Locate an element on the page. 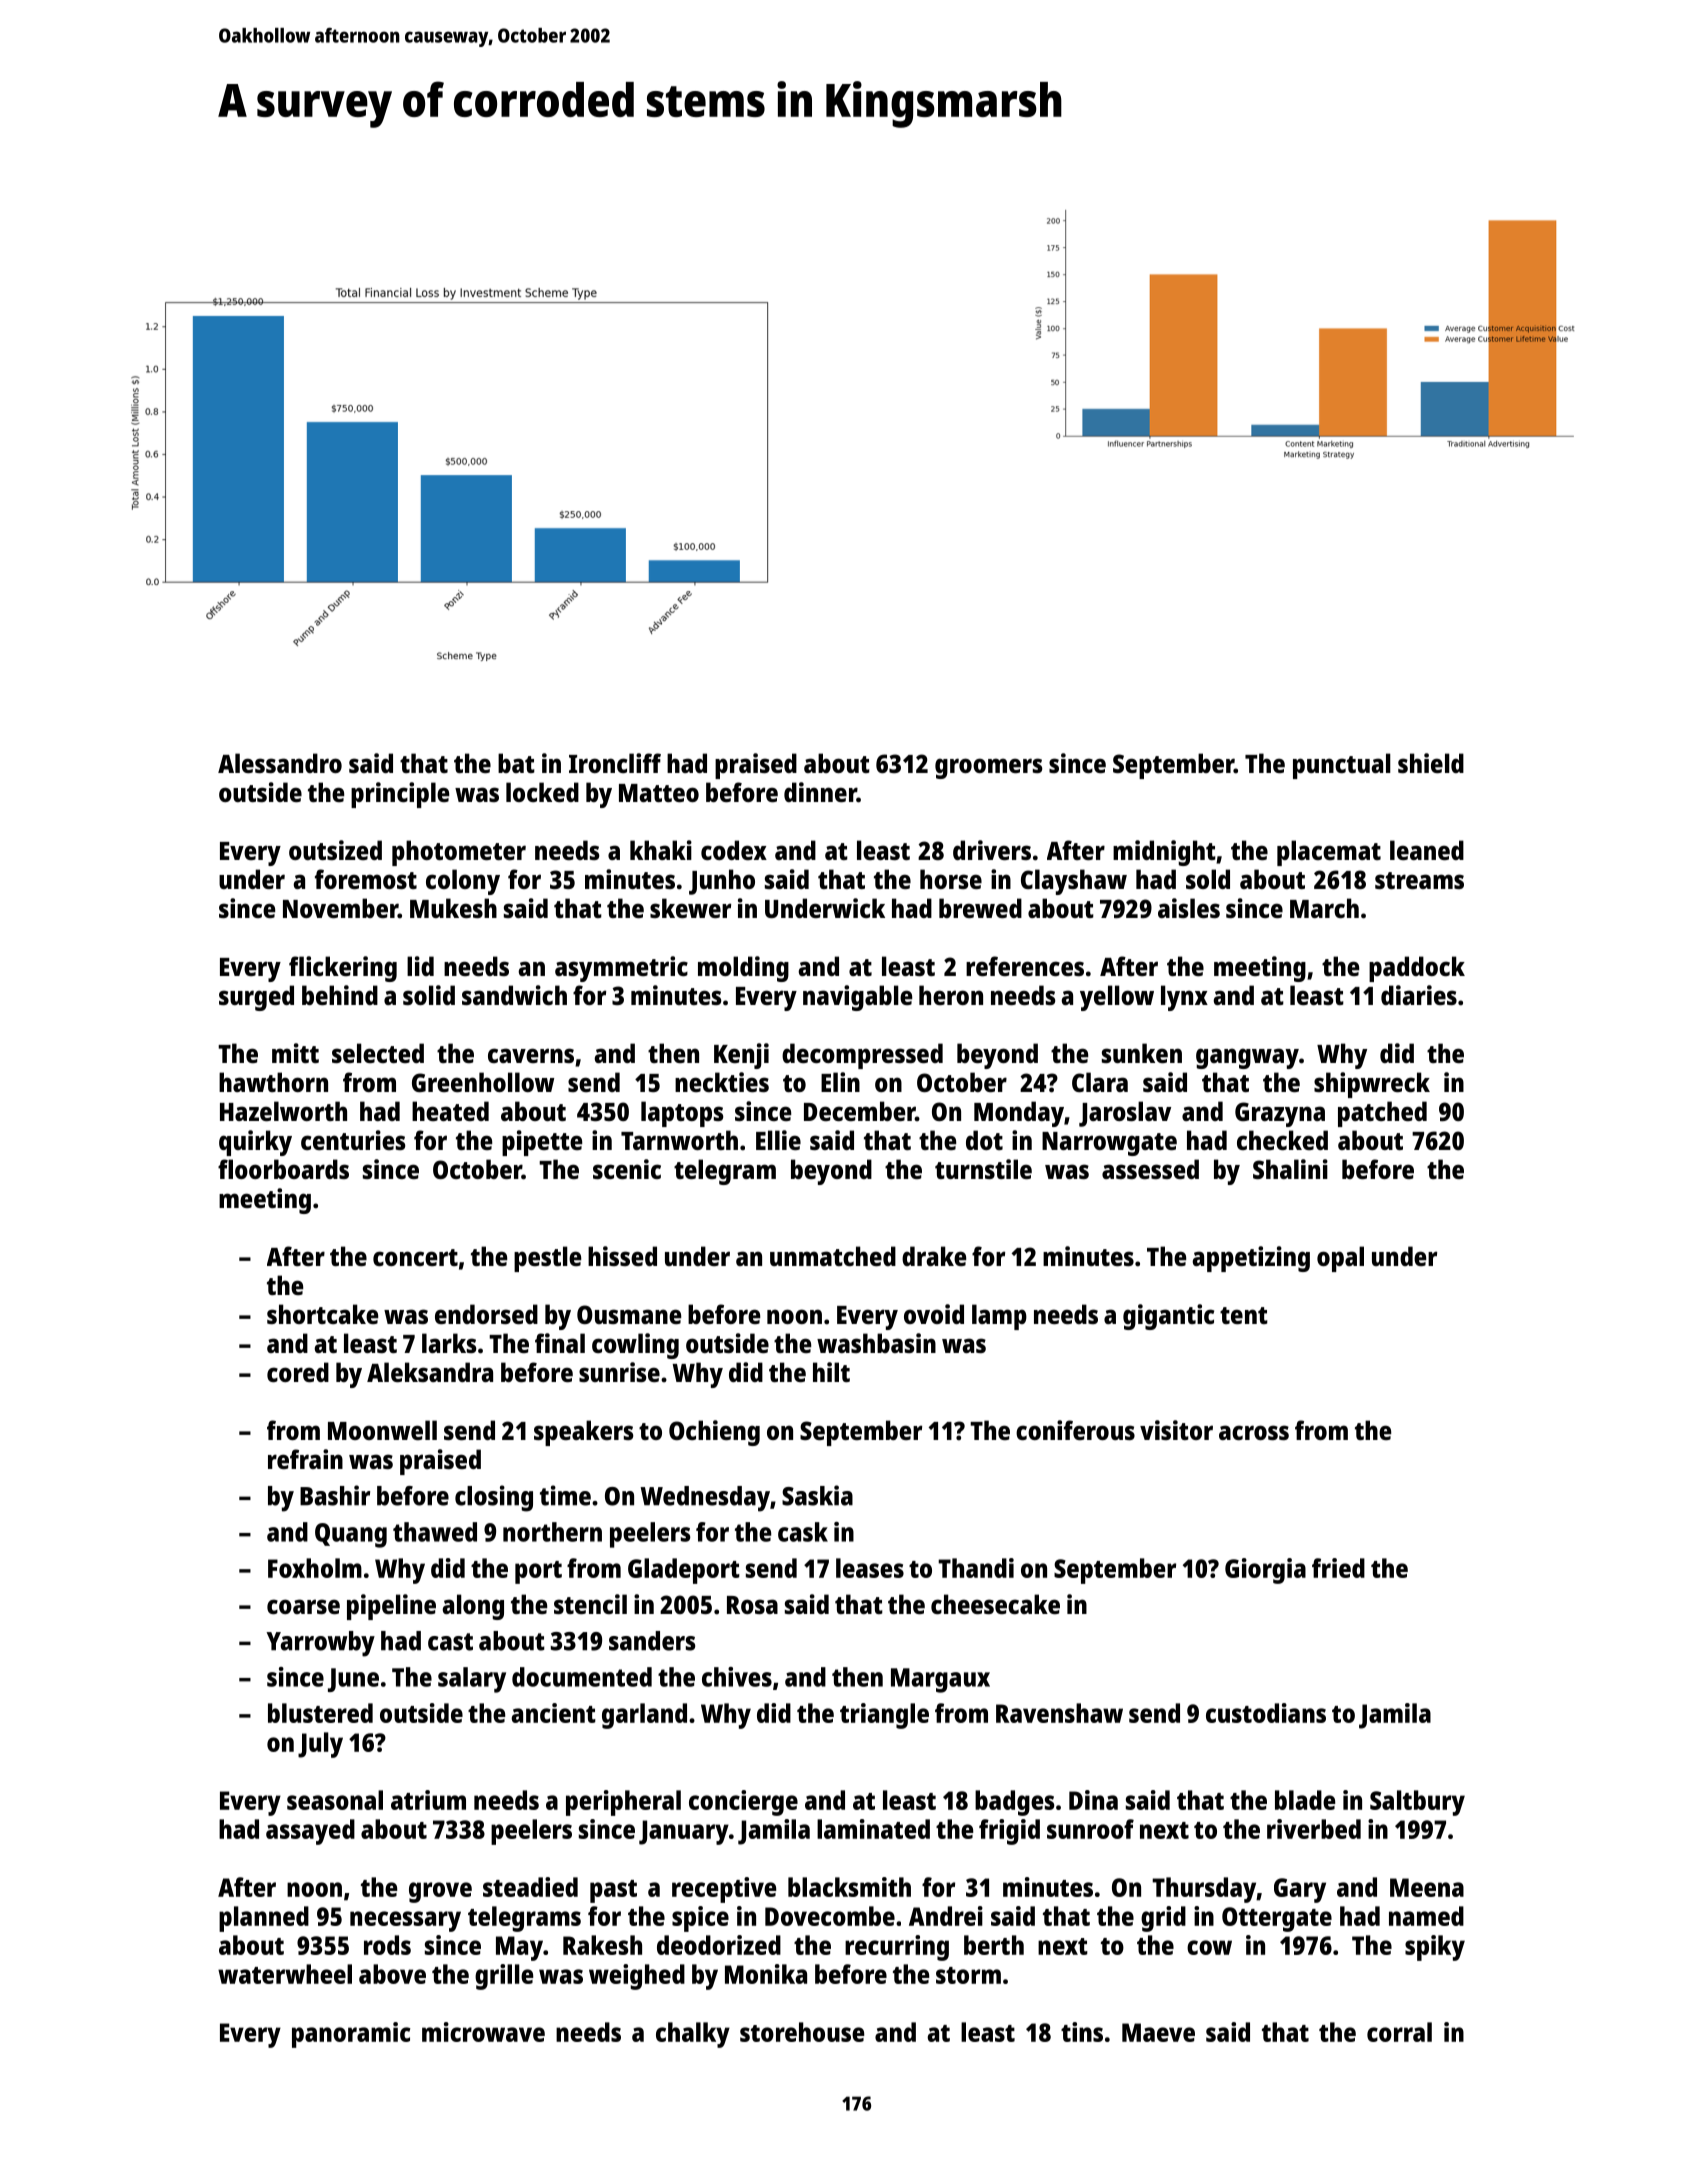  decompressed is located at coordinates (862, 1056).
